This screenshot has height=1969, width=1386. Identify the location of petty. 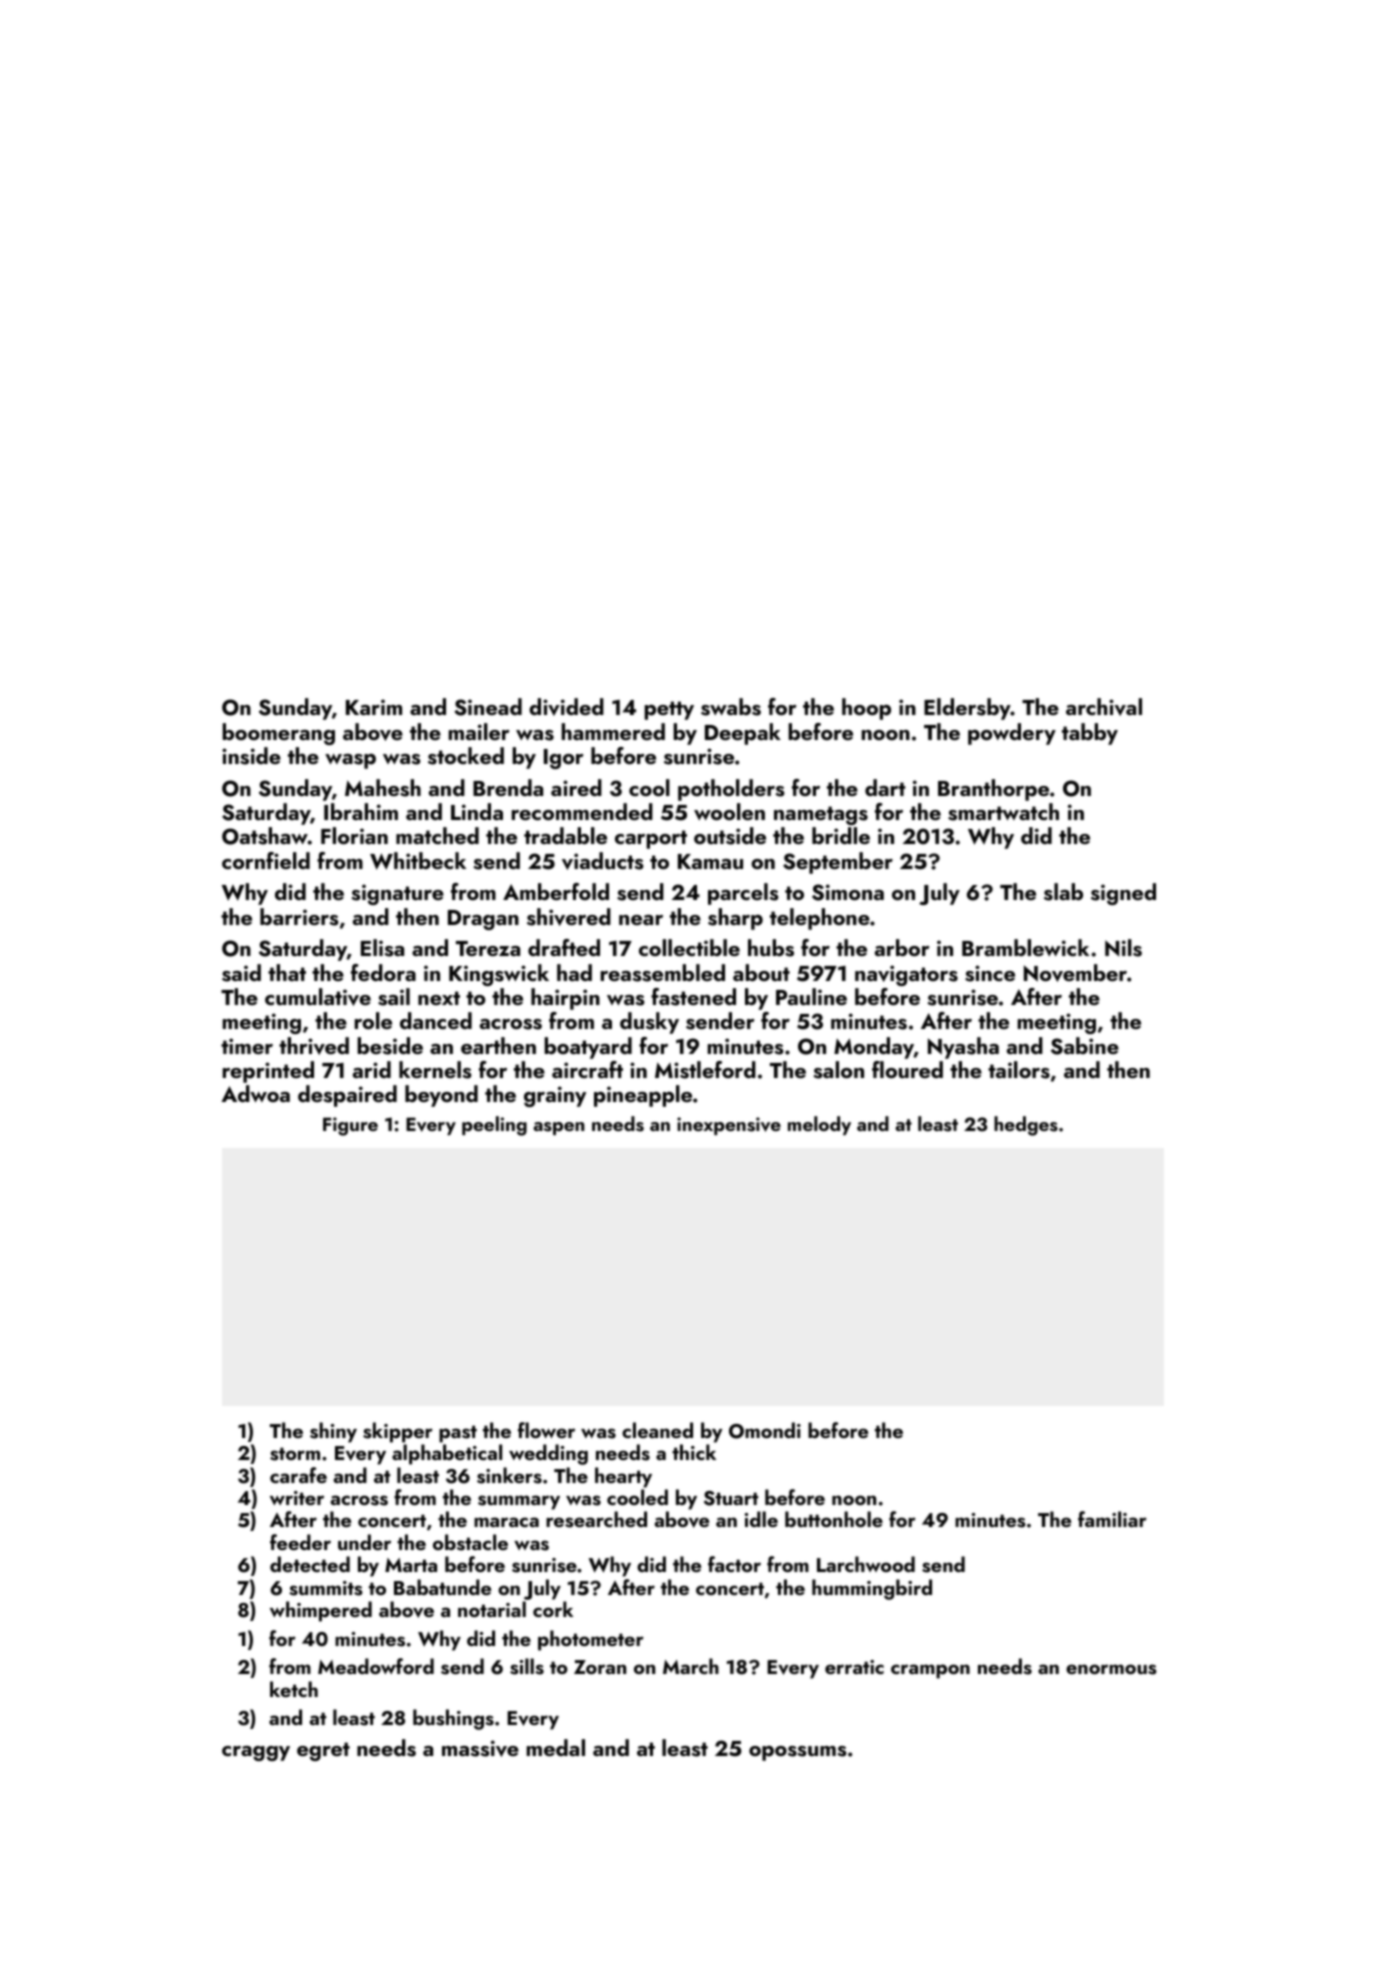
(669, 710).
